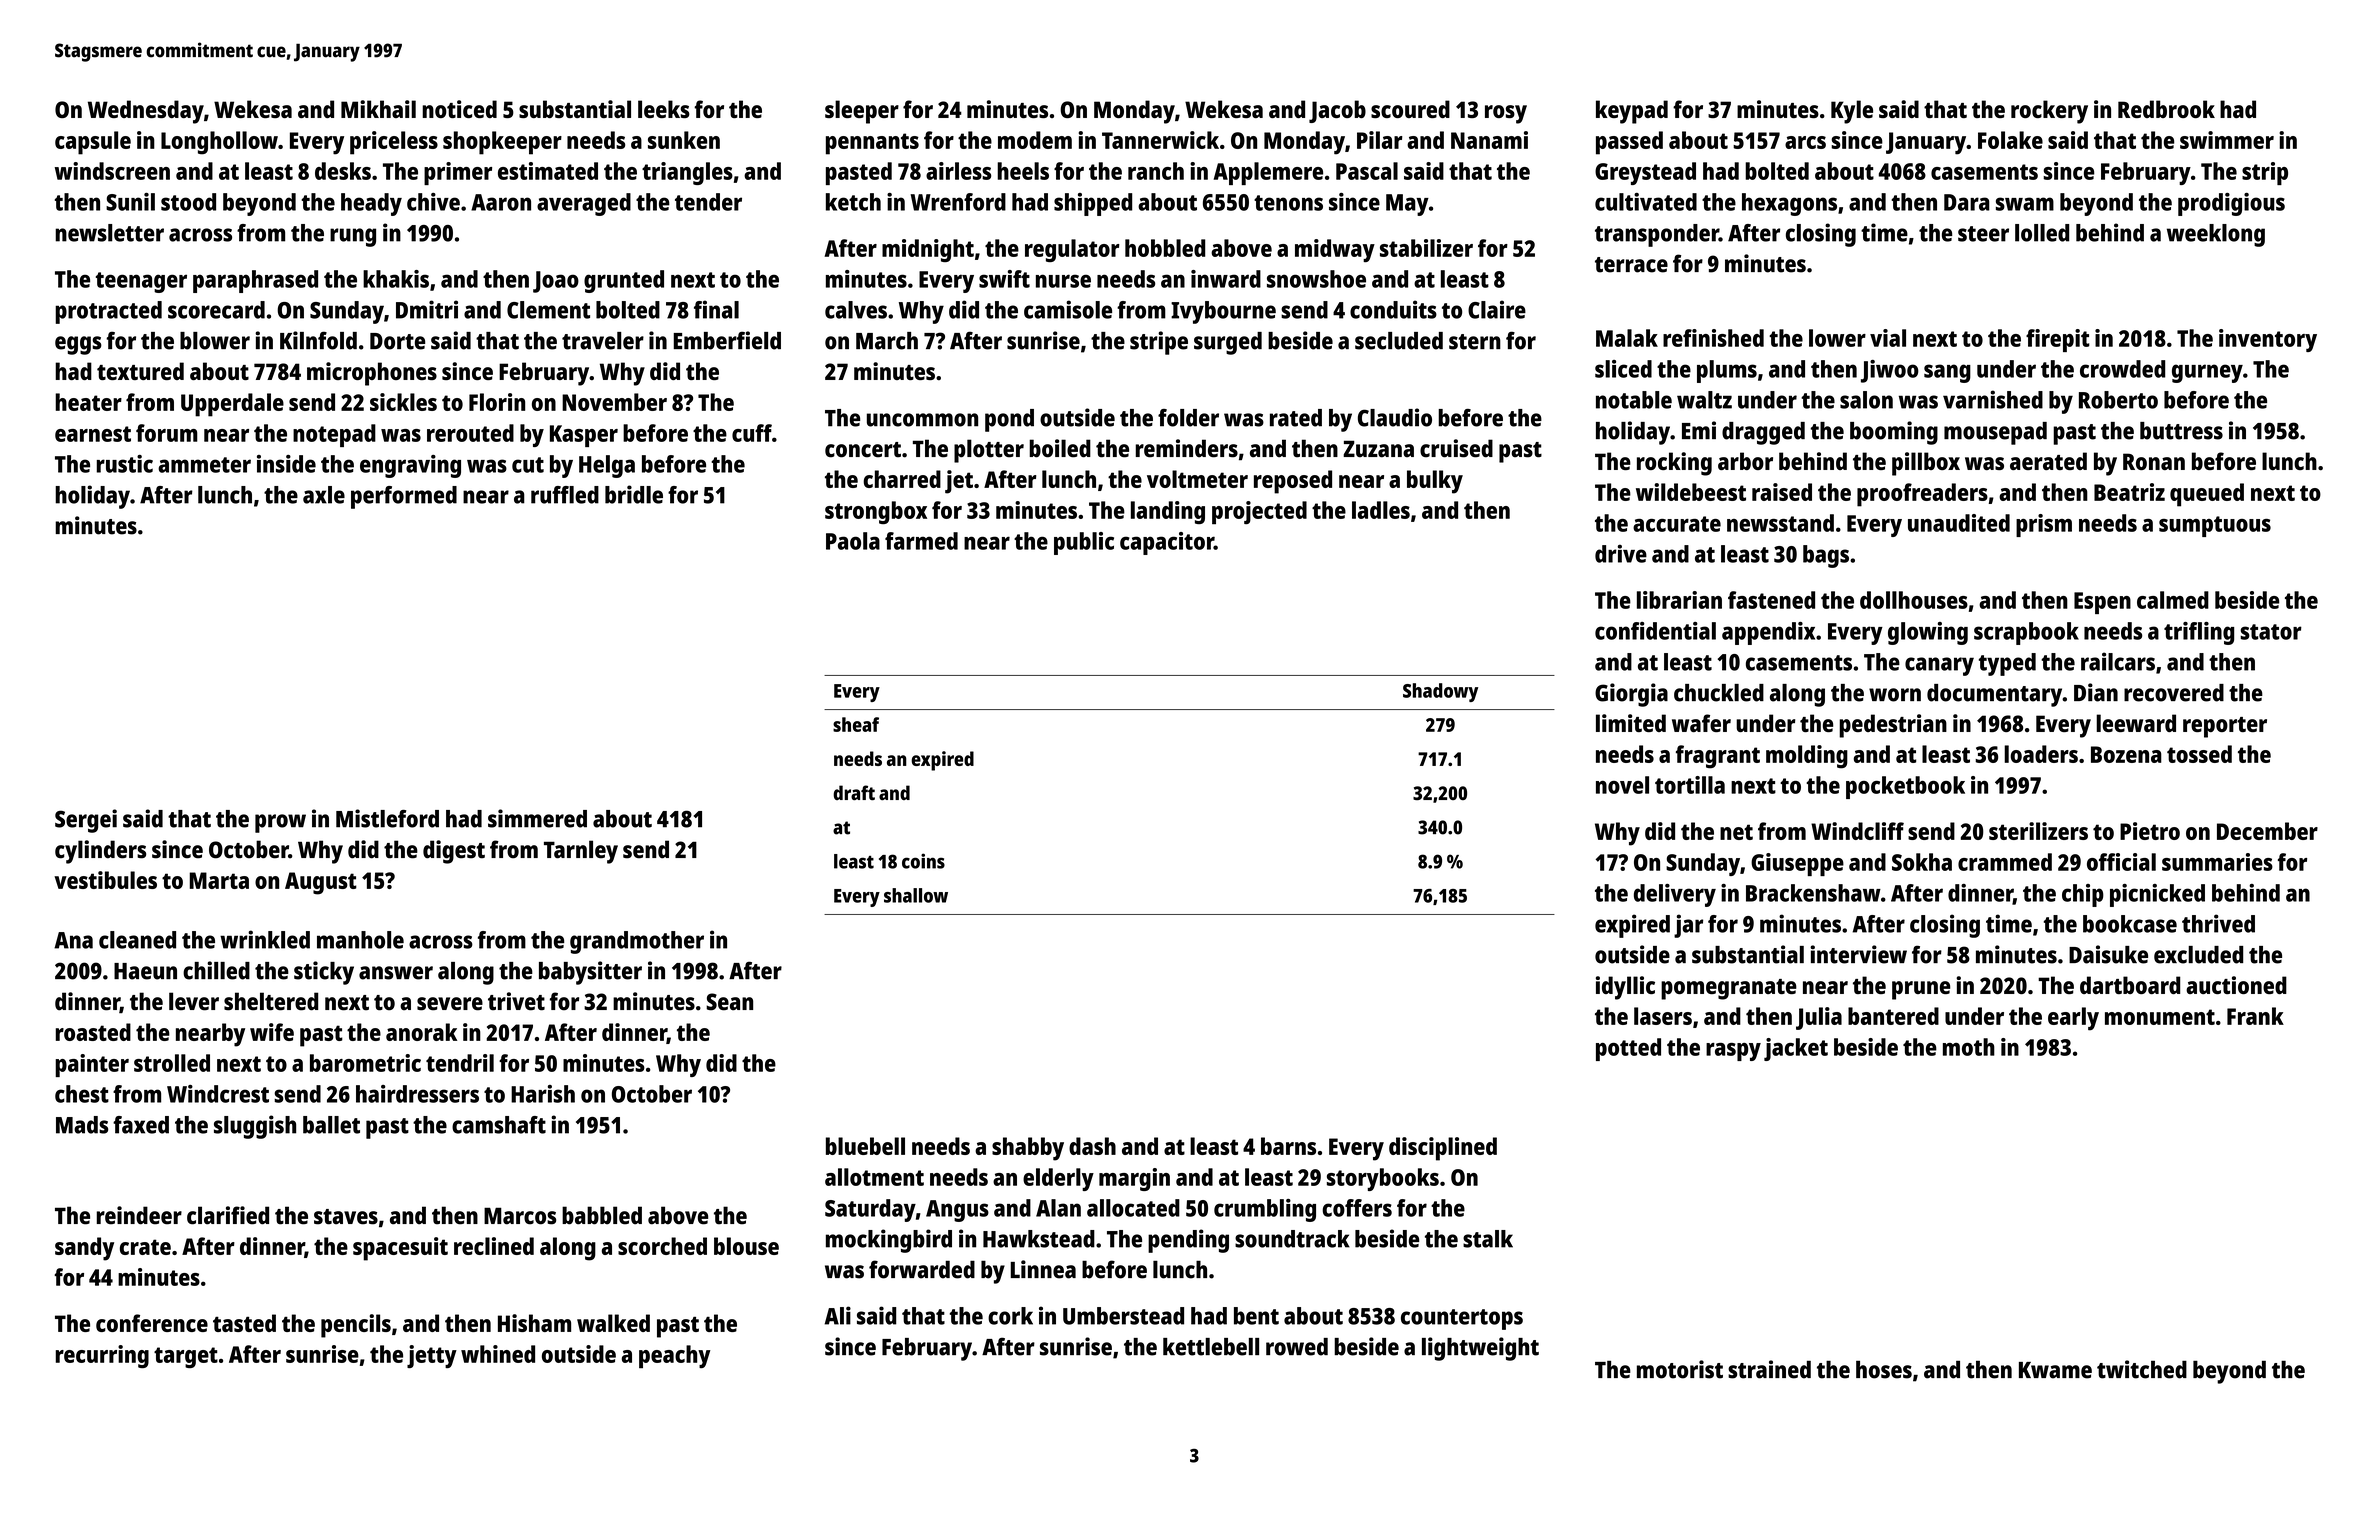  Describe the element at coordinates (1789, 204) in the screenshot. I see `hexagons` at that location.
